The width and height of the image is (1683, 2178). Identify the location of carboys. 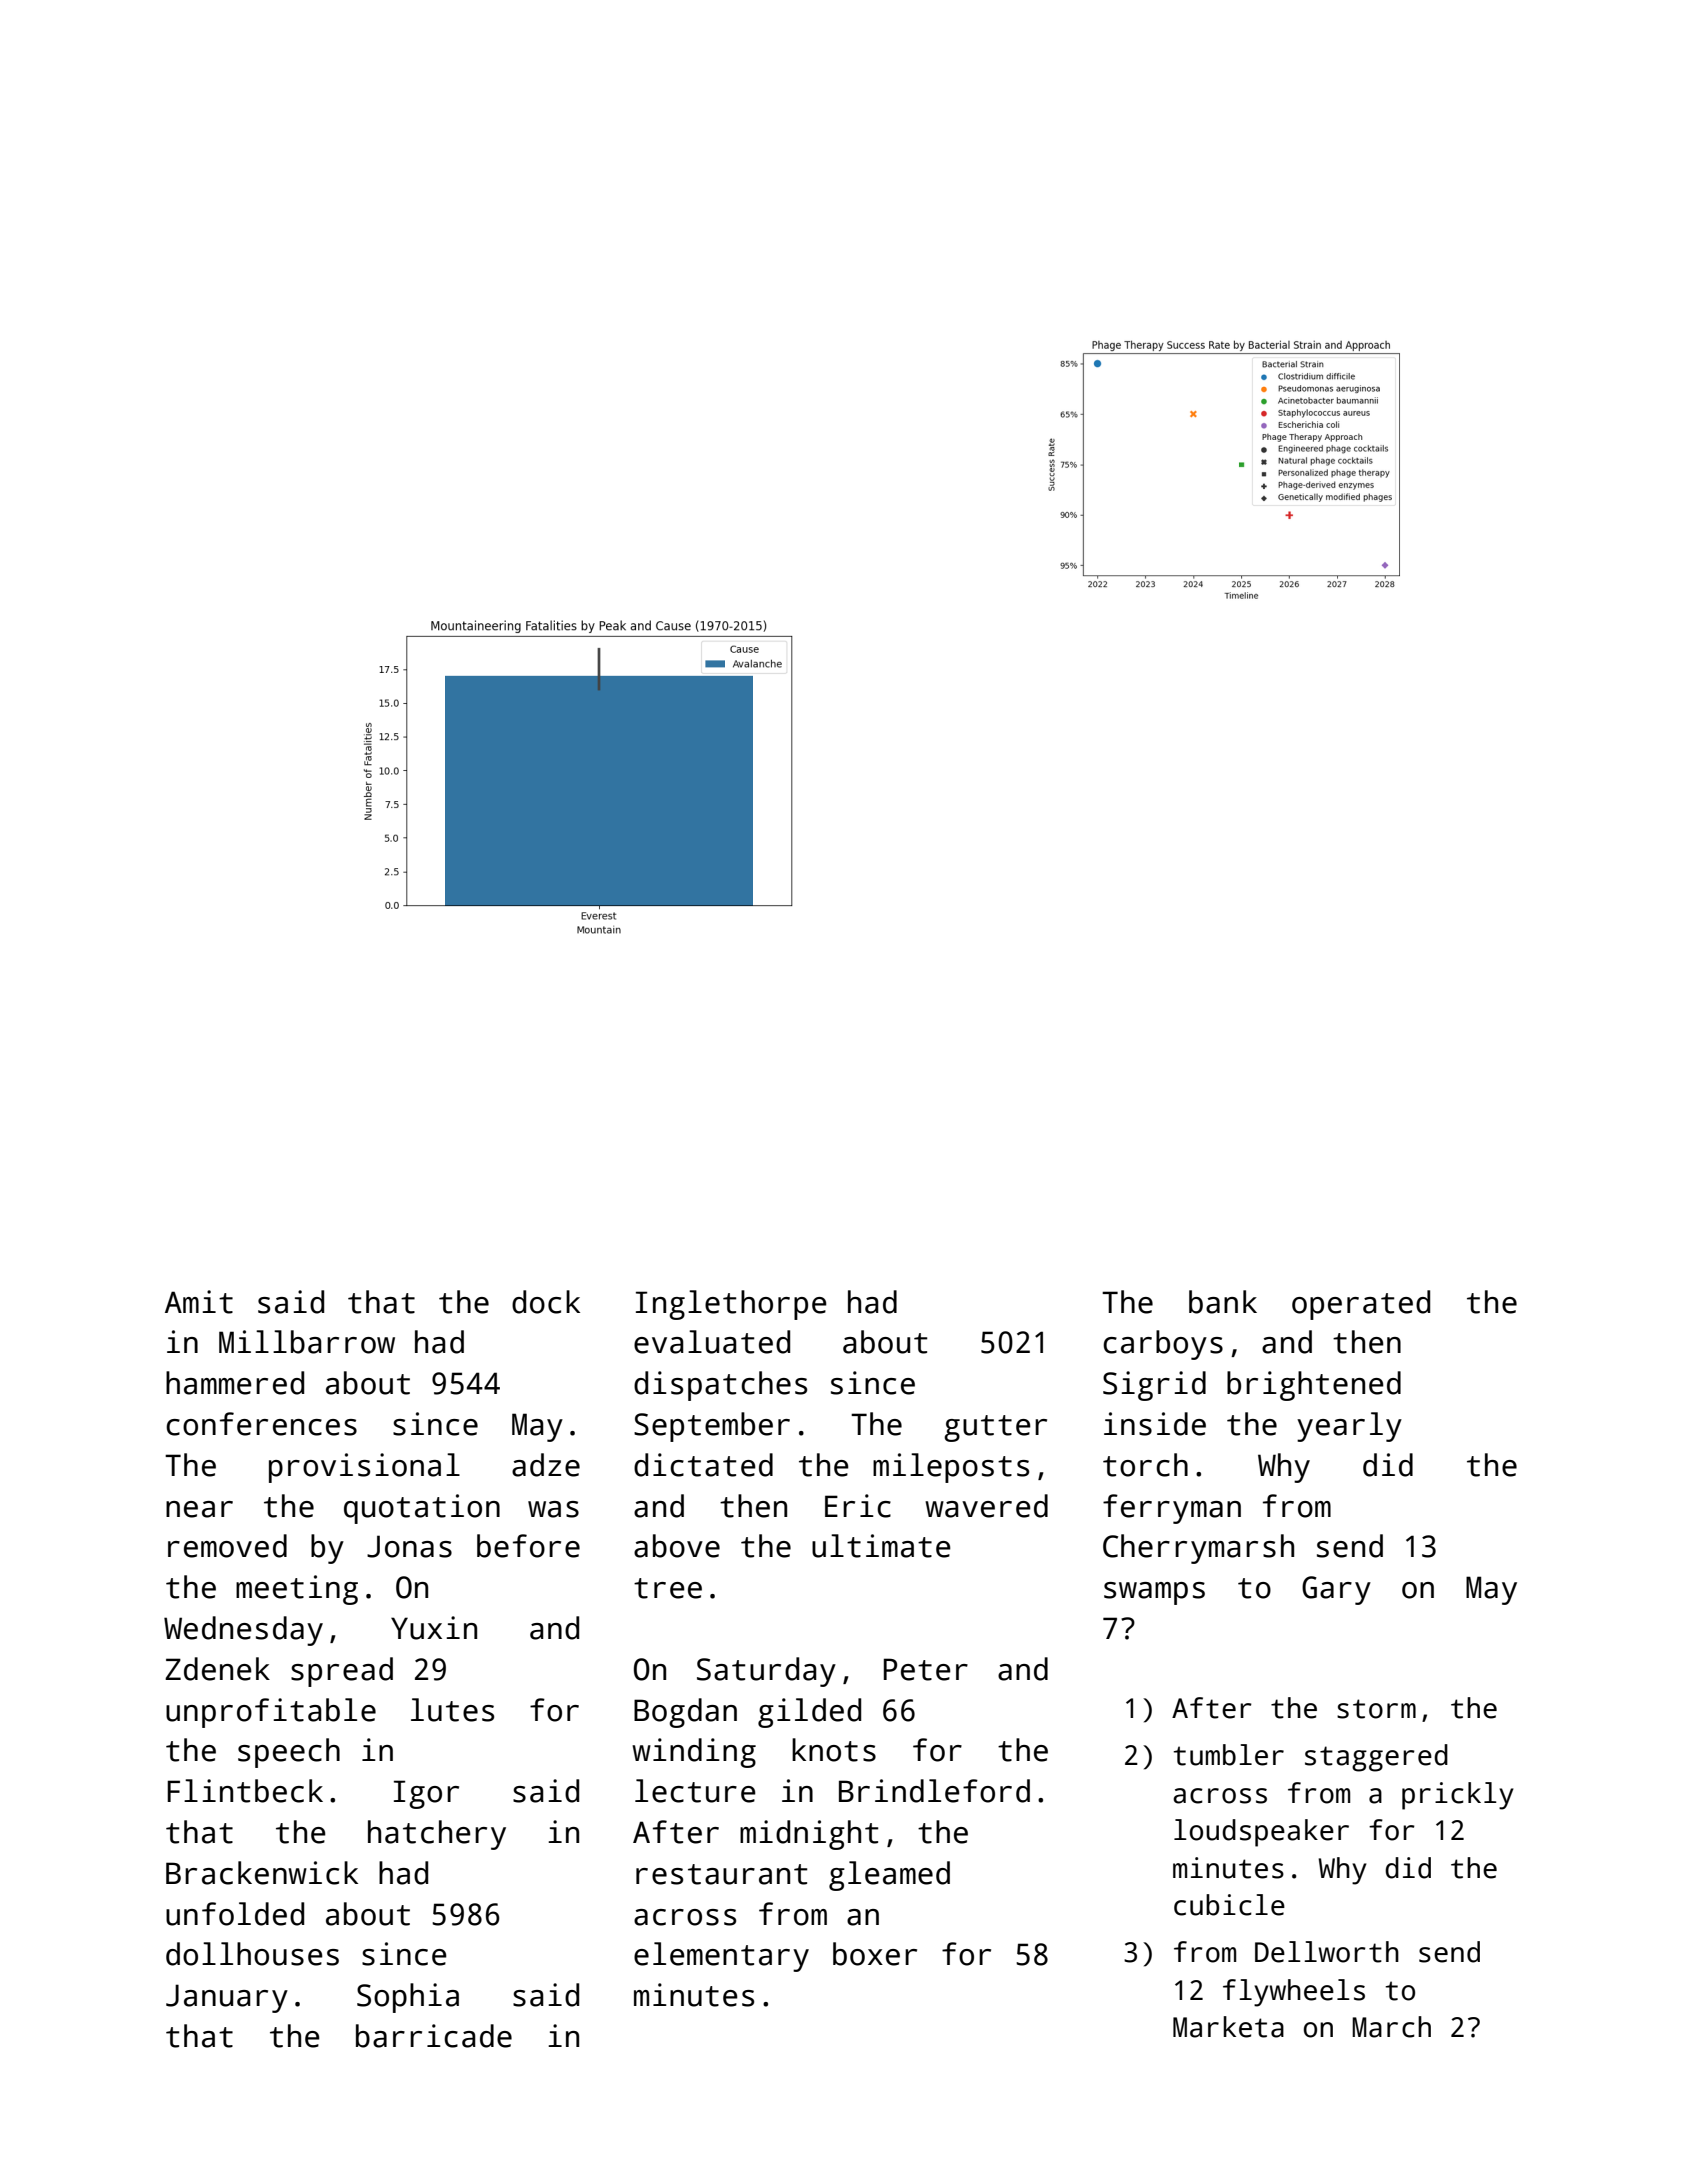
(1163, 1345).
